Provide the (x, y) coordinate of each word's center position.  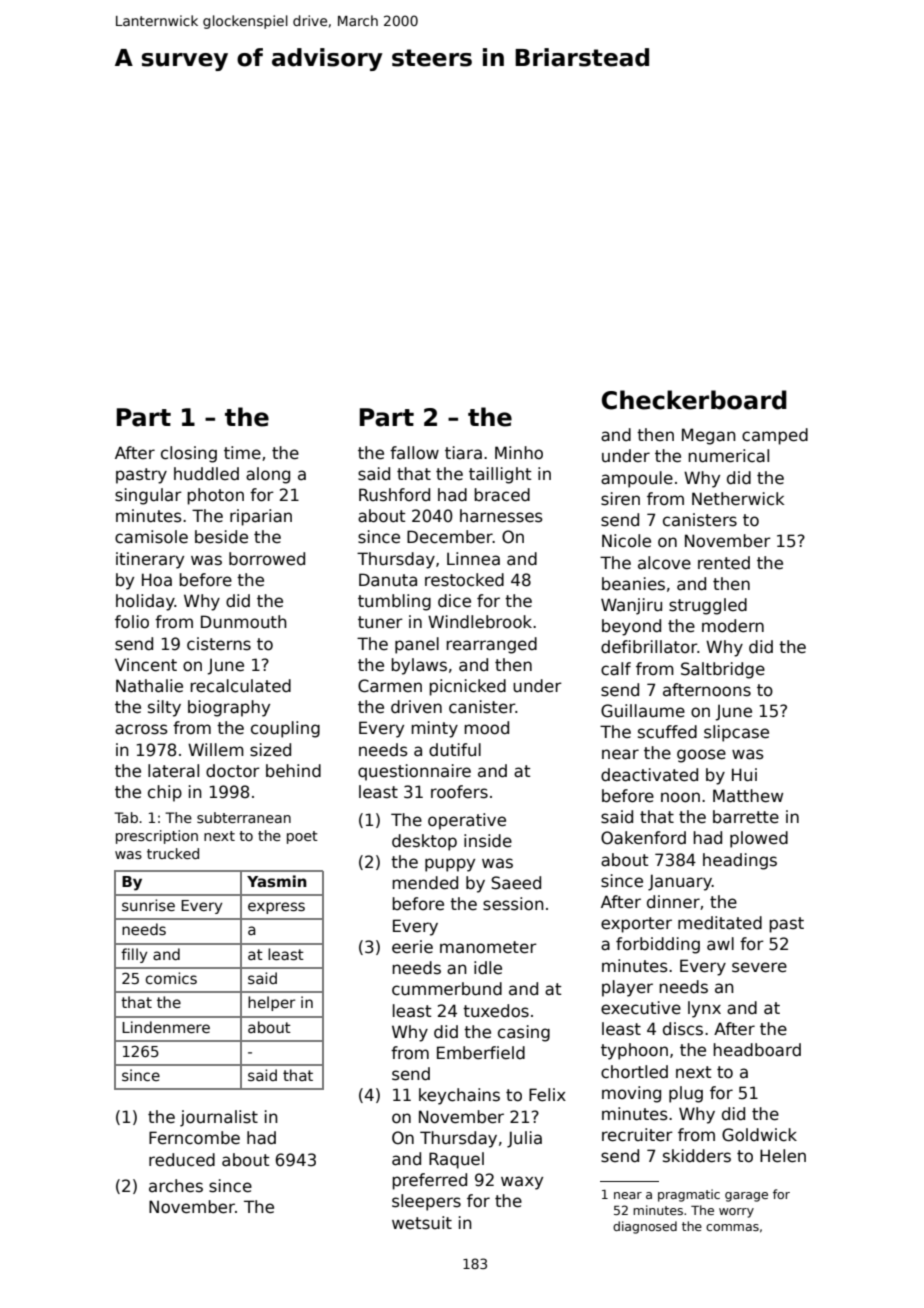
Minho (519, 453)
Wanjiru (631, 606)
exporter (636, 925)
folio (132, 622)
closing (189, 454)
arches (176, 1186)
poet (302, 837)
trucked (173, 853)
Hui (744, 775)
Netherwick (738, 499)
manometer (488, 947)
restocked (464, 580)
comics (171, 978)
